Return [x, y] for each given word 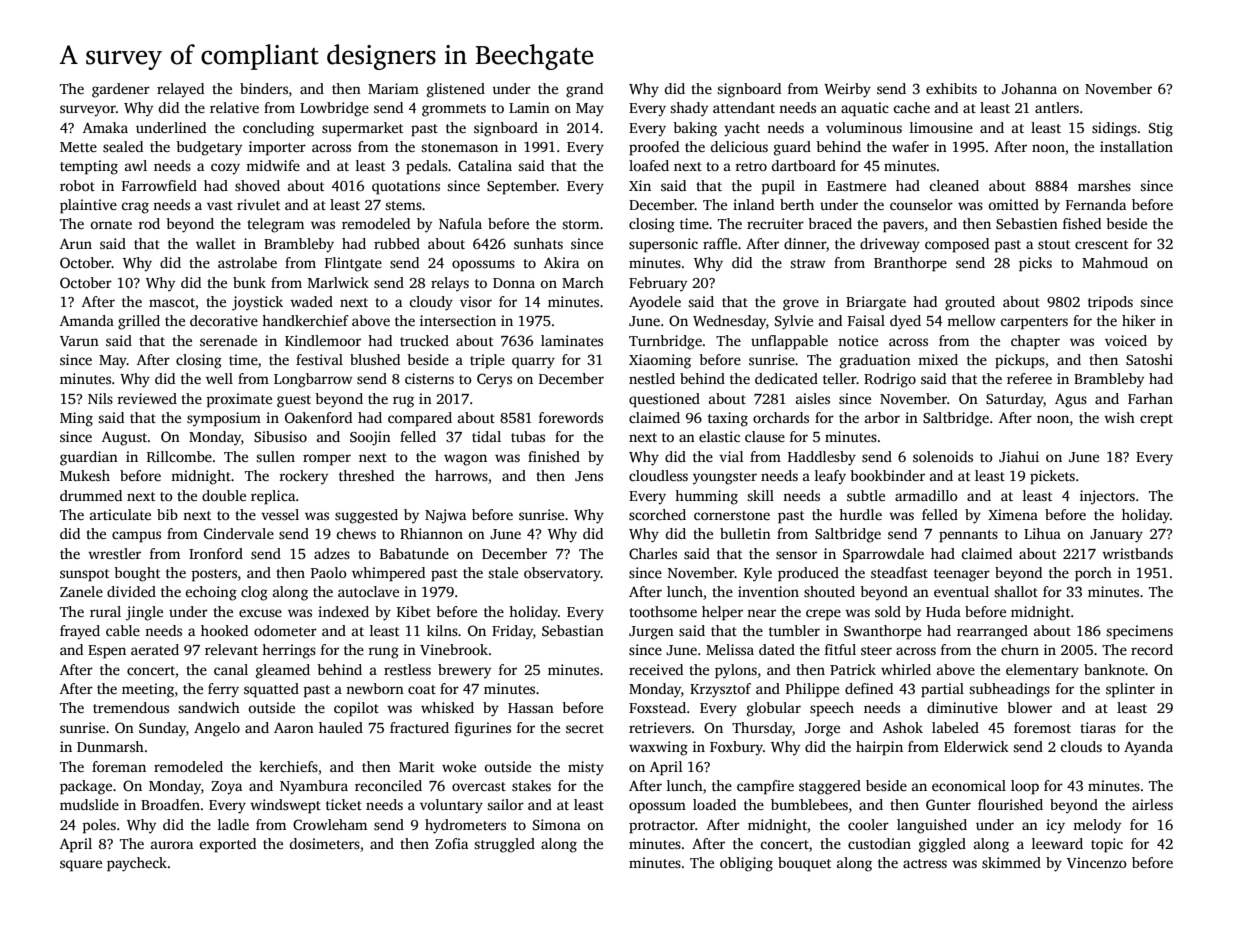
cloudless [658, 475]
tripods [1110, 303]
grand [584, 90]
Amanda [87, 320]
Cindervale [239, 533]
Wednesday [729, 322]
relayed [180, 90]
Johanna [1029, 88]
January [1116, 536]
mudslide [89, 804]
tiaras [1098, 727]
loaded [714, 804]
